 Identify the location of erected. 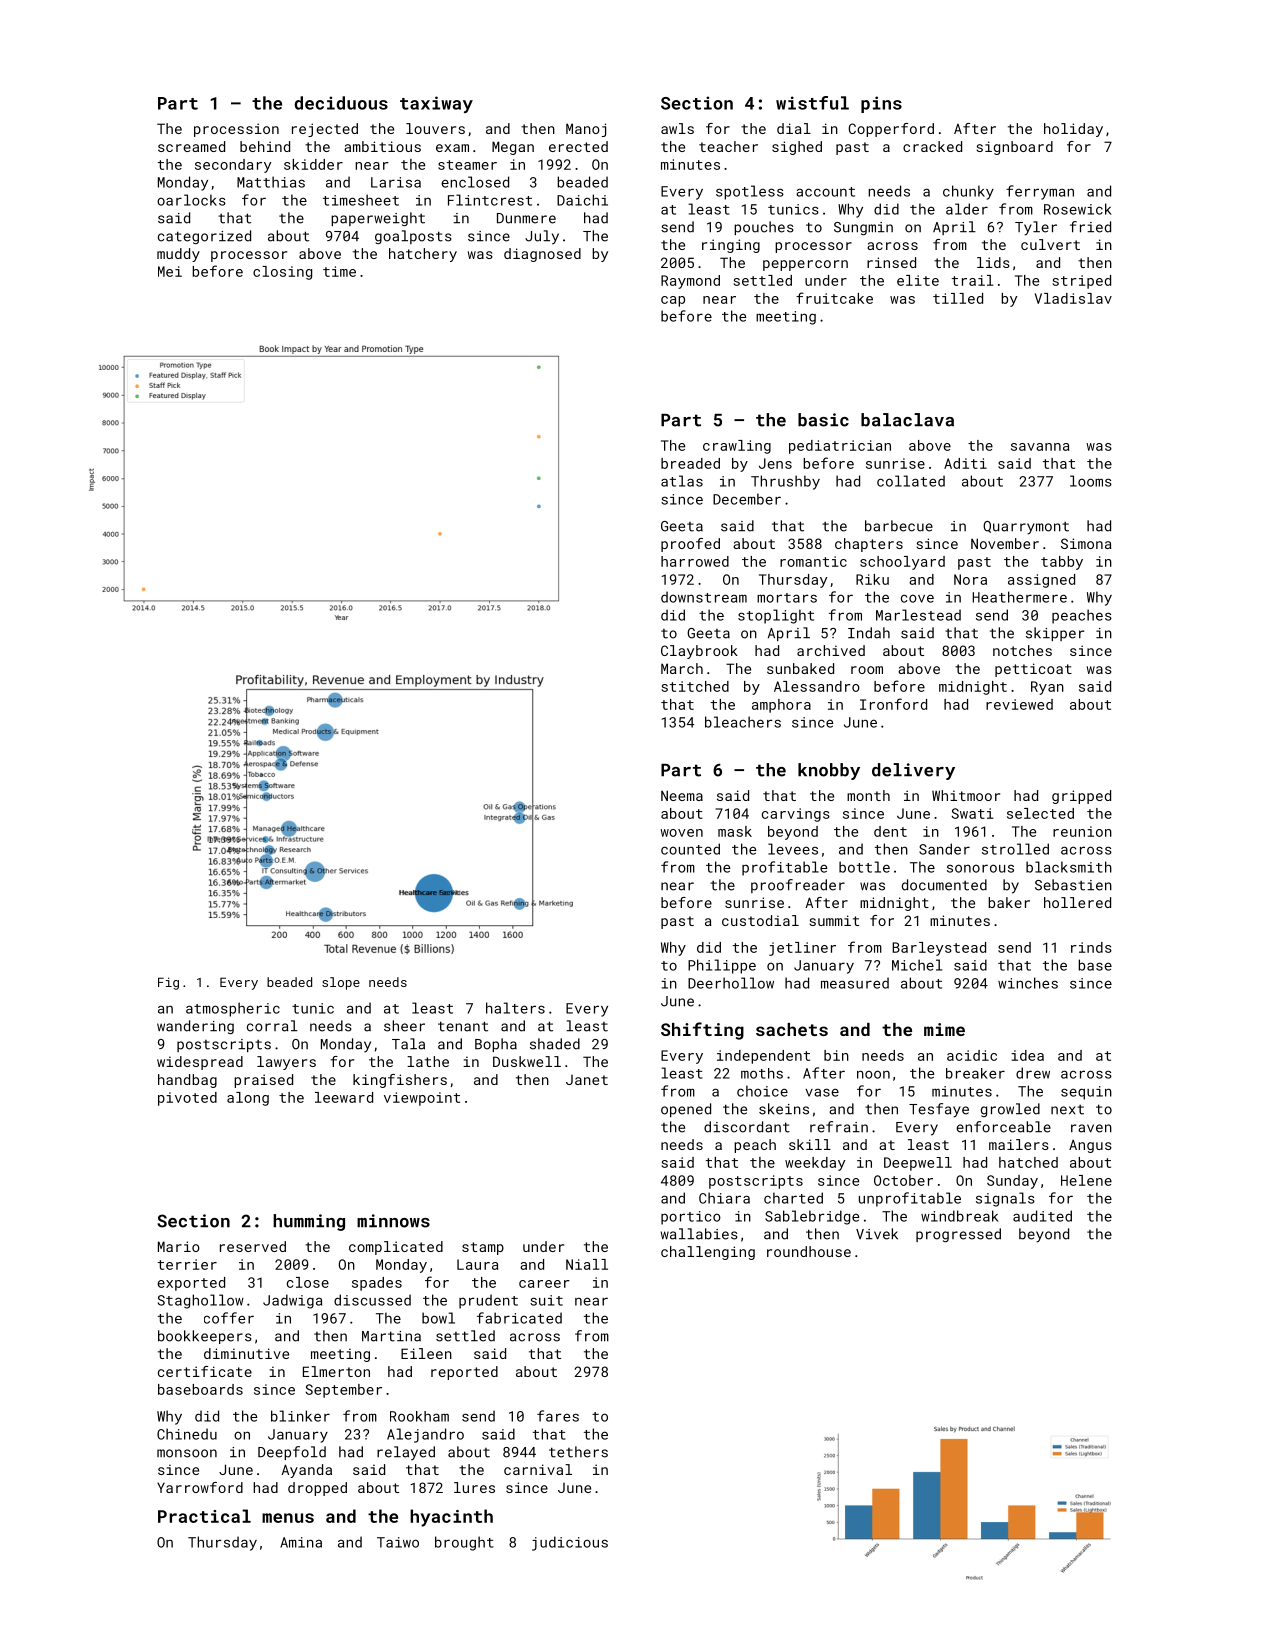
(578, 146).
